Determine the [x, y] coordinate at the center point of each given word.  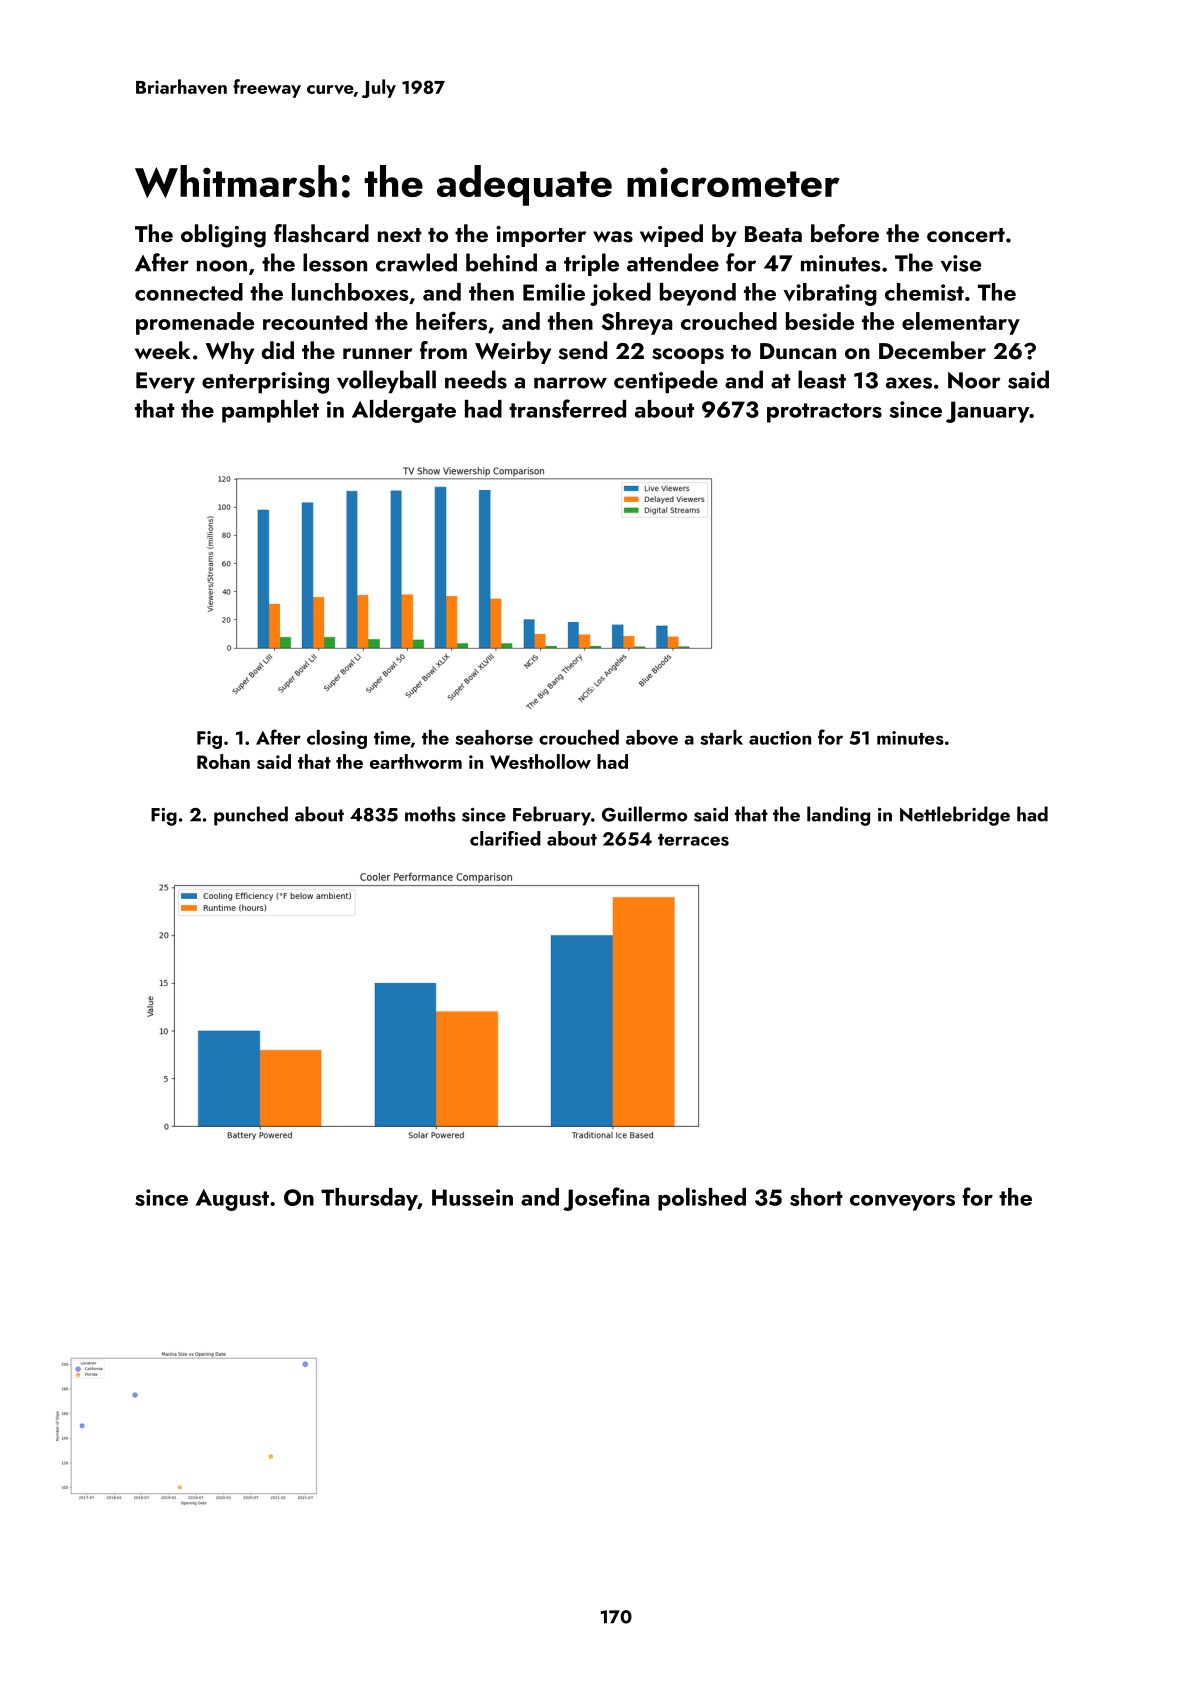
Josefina [606, 1199]
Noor [974, 380]
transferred [567, 408]
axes [909, 383]
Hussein [472, 1197]
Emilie [554, 292]
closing [337, 739]
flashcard [321, 233]
